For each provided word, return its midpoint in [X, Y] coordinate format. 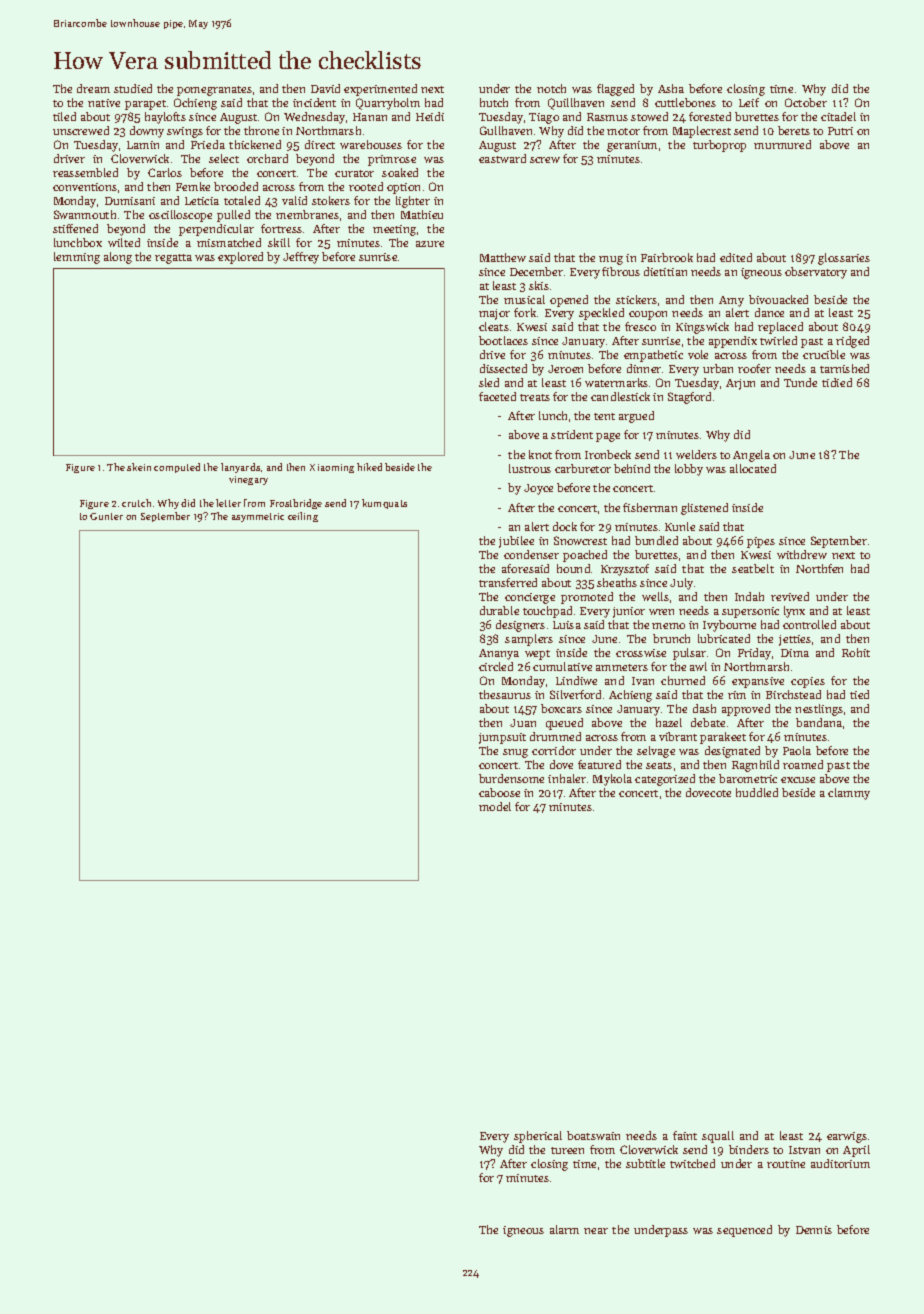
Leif [749, 102]
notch [551, 88]
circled [496, 666]
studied [133, 88]
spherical [538, 1137]
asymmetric [258, 517]
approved [746, 710]
